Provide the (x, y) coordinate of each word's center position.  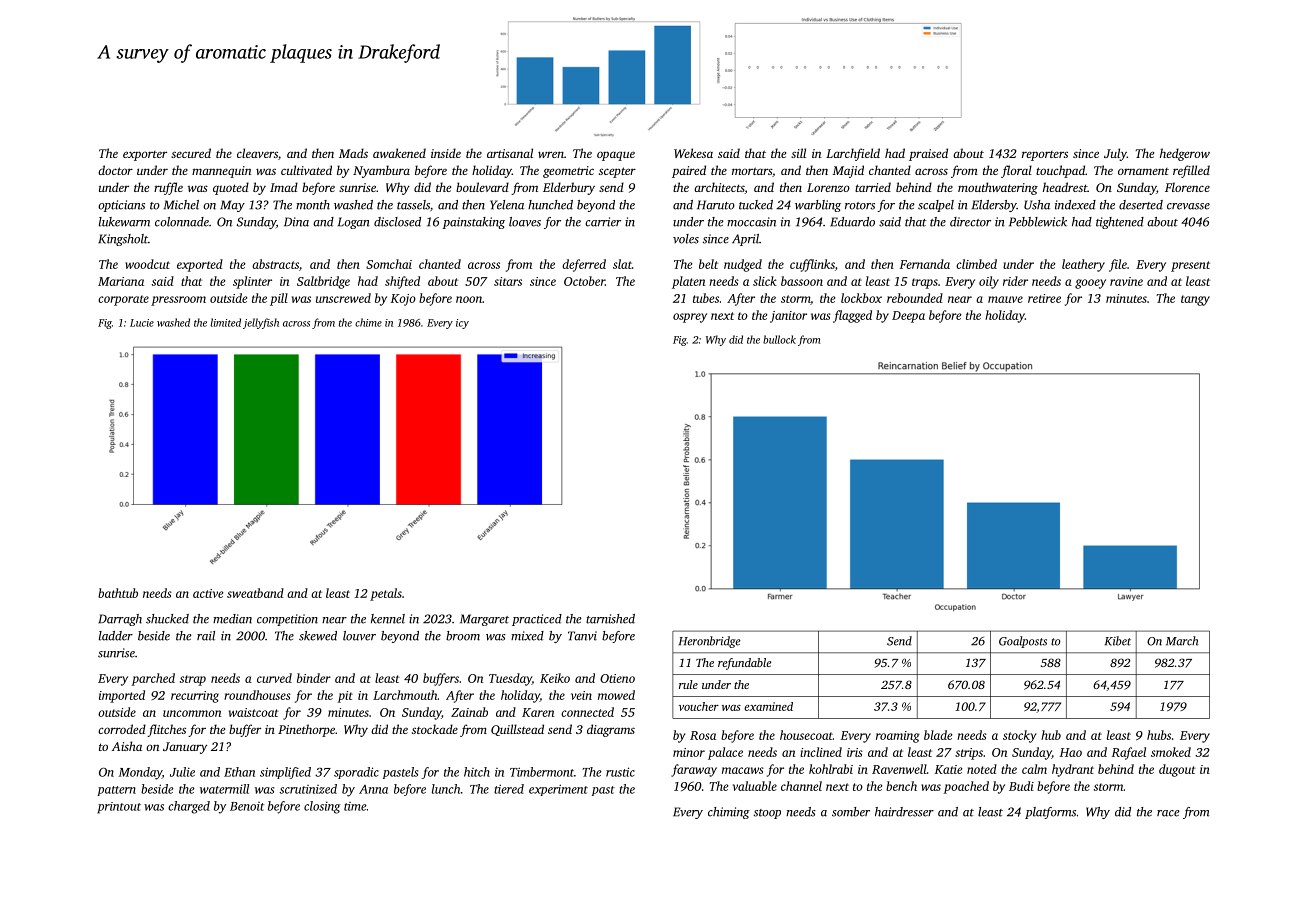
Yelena (507, 205)
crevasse (1188, 206)
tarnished (610, 619)
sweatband (255, 593)
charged (189, 807)
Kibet (1118, 641)
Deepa (908, 317)
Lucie (142, 323)
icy (462, 324)
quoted (231, 188)
